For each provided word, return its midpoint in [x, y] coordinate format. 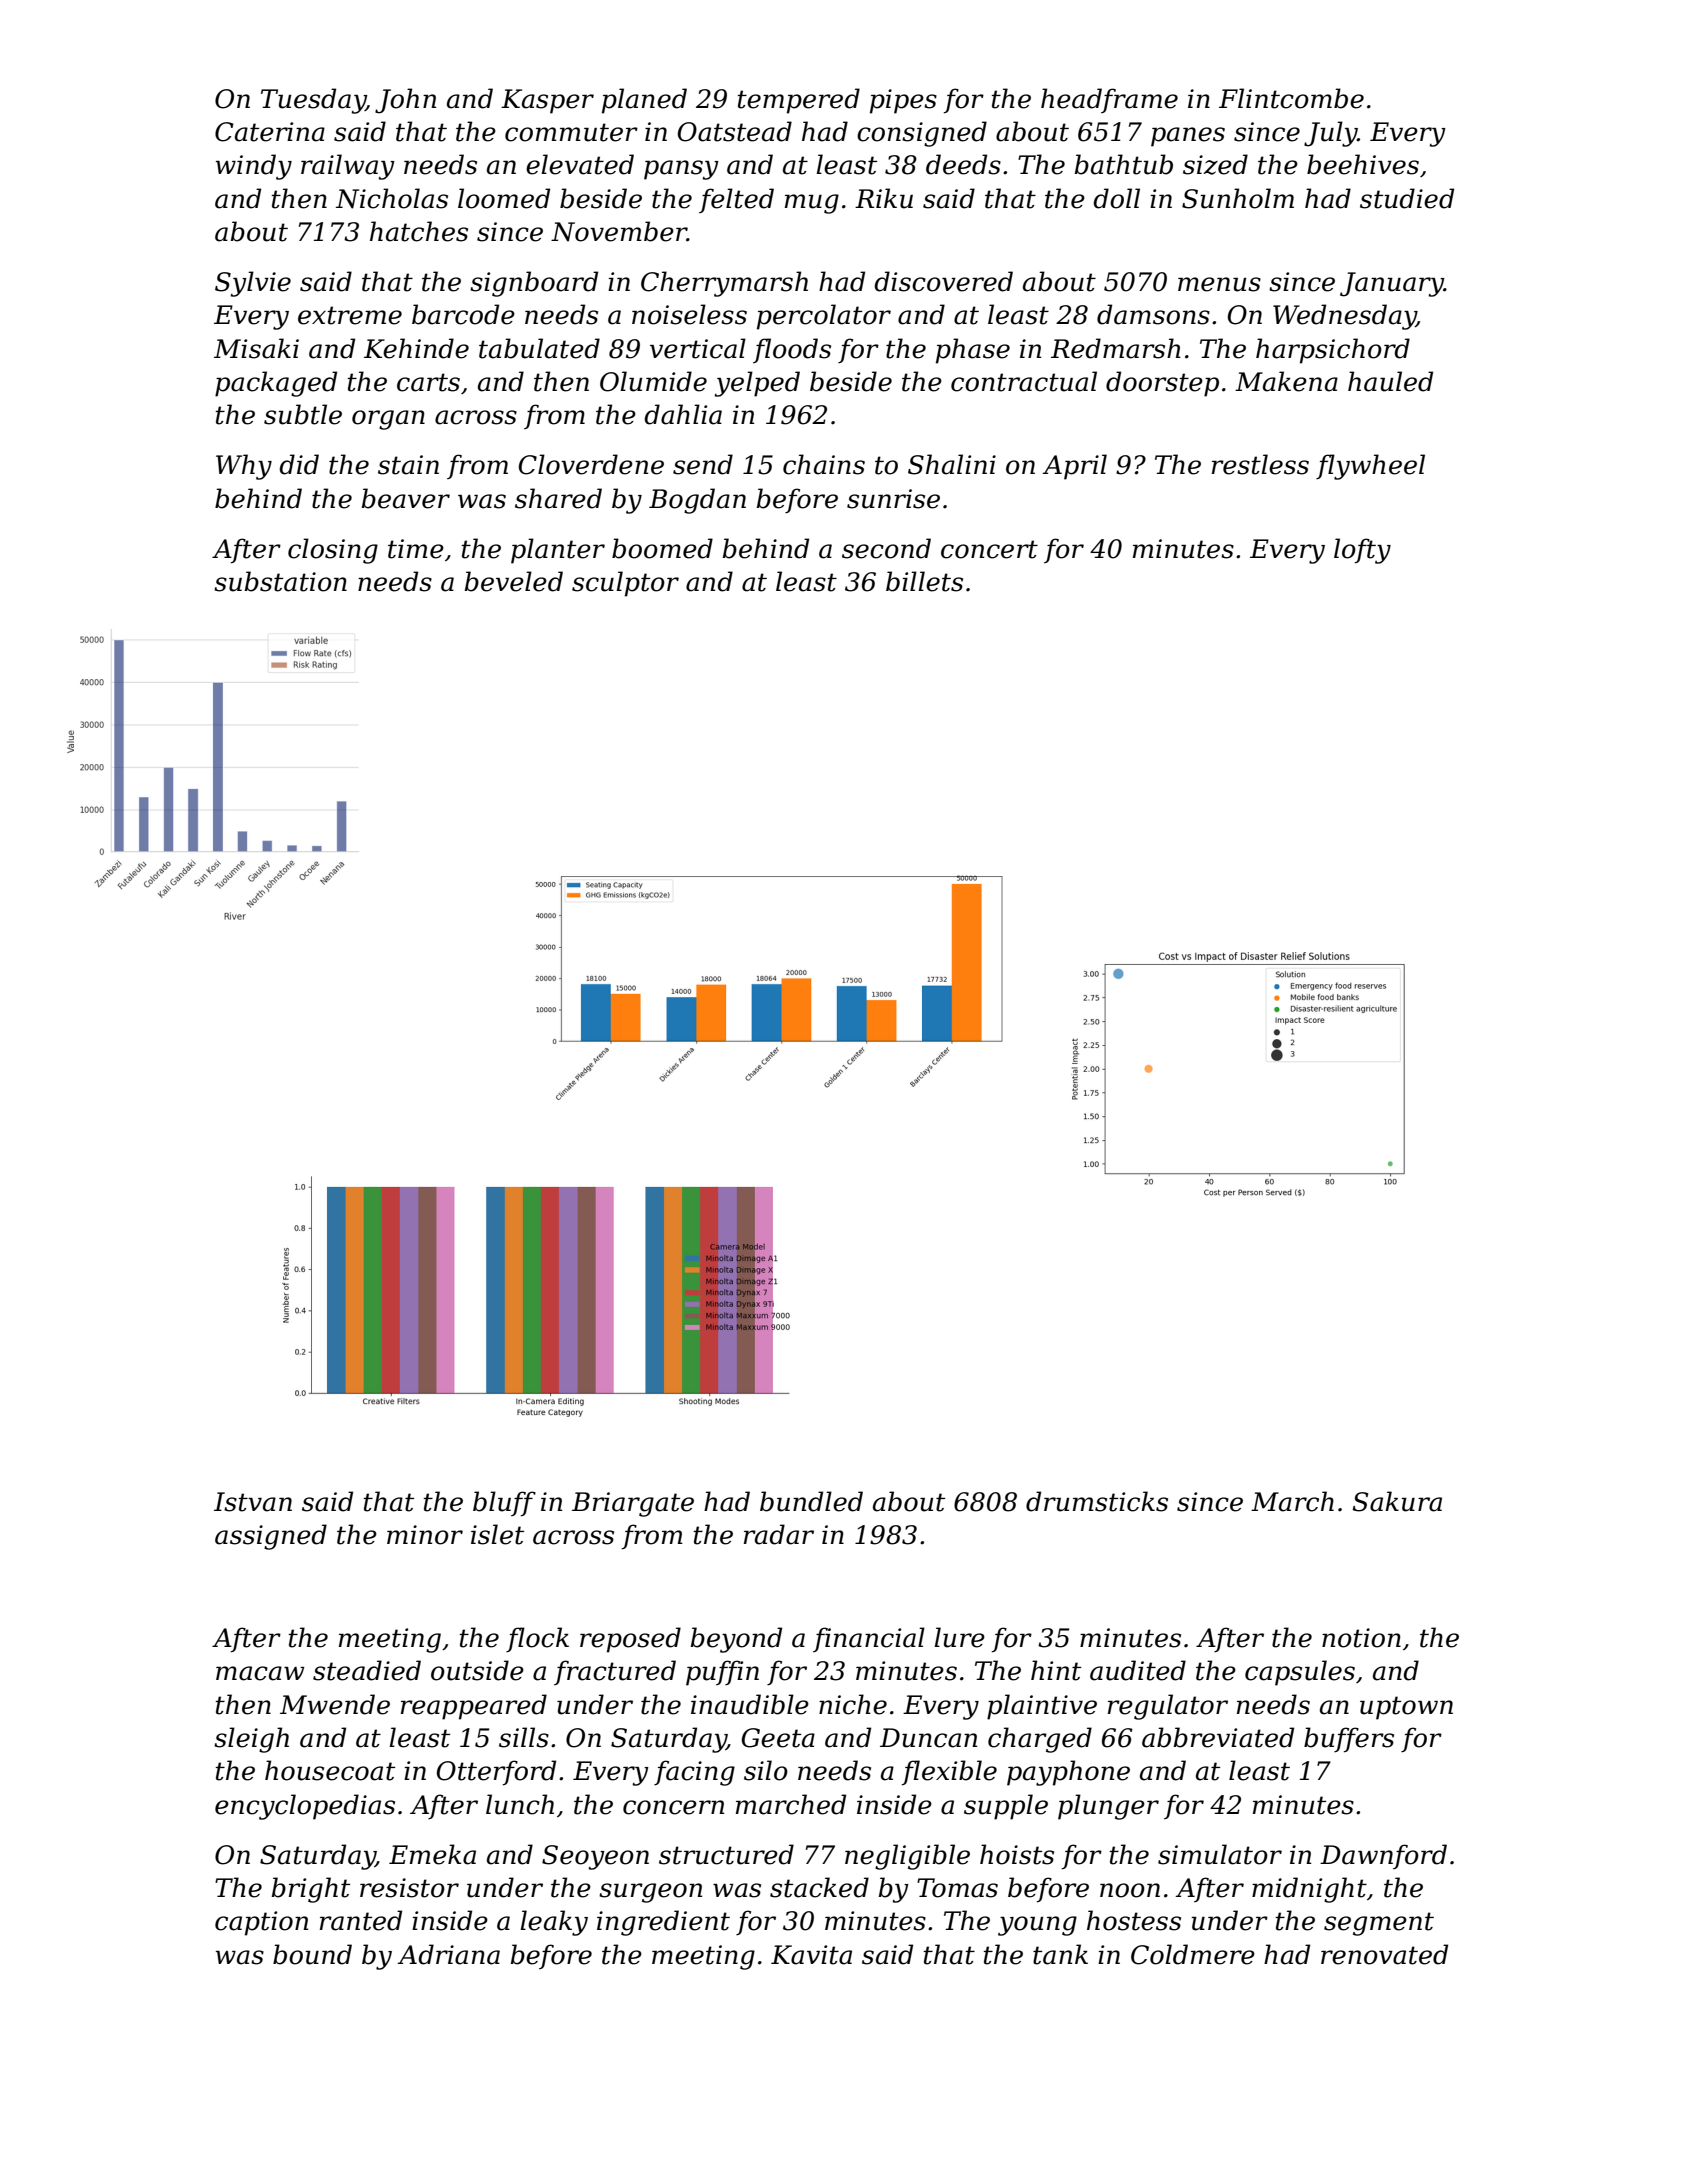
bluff [504, 1504]
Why [244, 467]
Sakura [1397, 1501]
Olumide [653, 381]
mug [812, 204]
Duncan [928, 1738]
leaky [554, 1923]
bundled [811, 1501]
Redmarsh [1116, 348]
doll [1116, 198]
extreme [350, 315]
